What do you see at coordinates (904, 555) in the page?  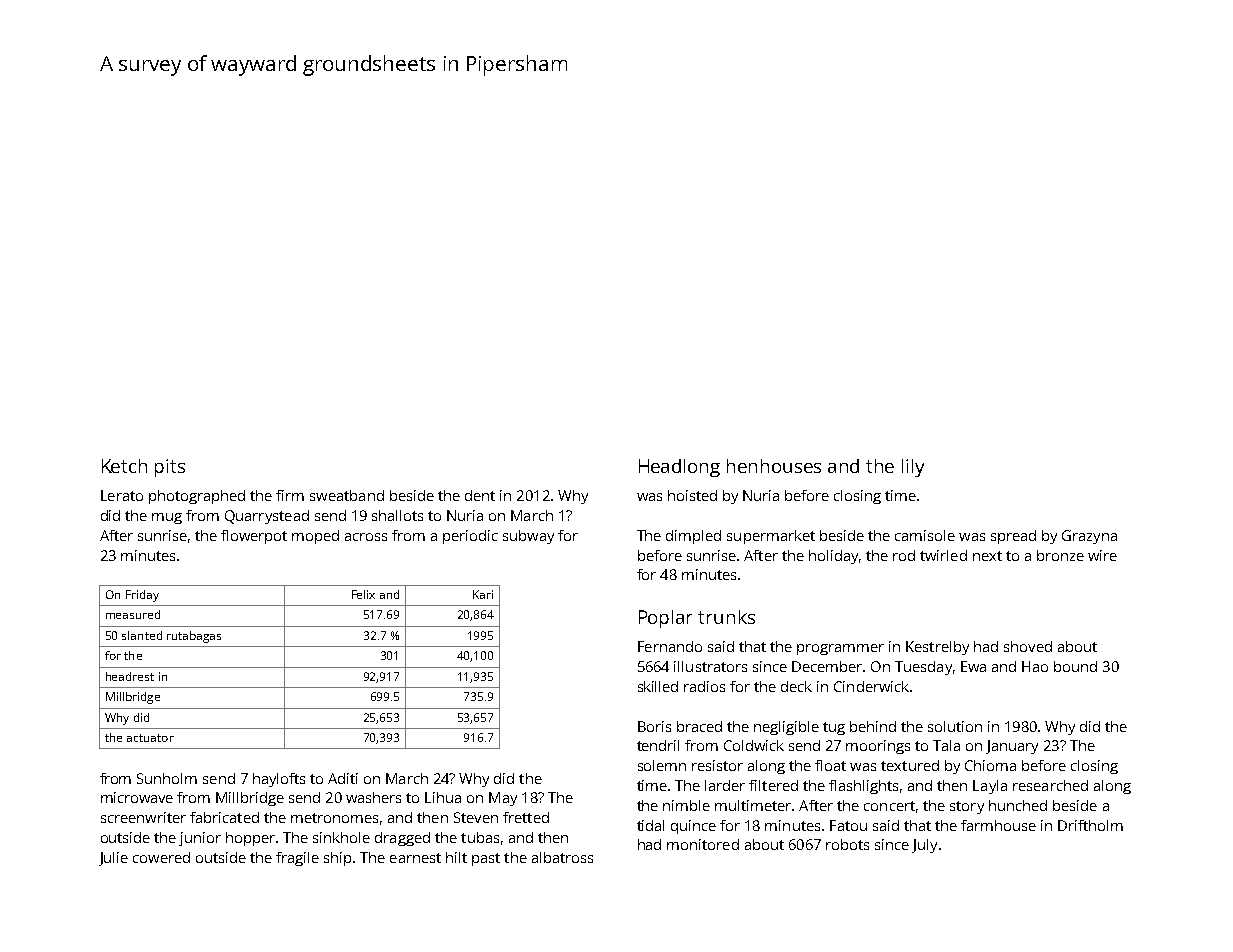 I see `rod` at bounding box center [904, 555].
